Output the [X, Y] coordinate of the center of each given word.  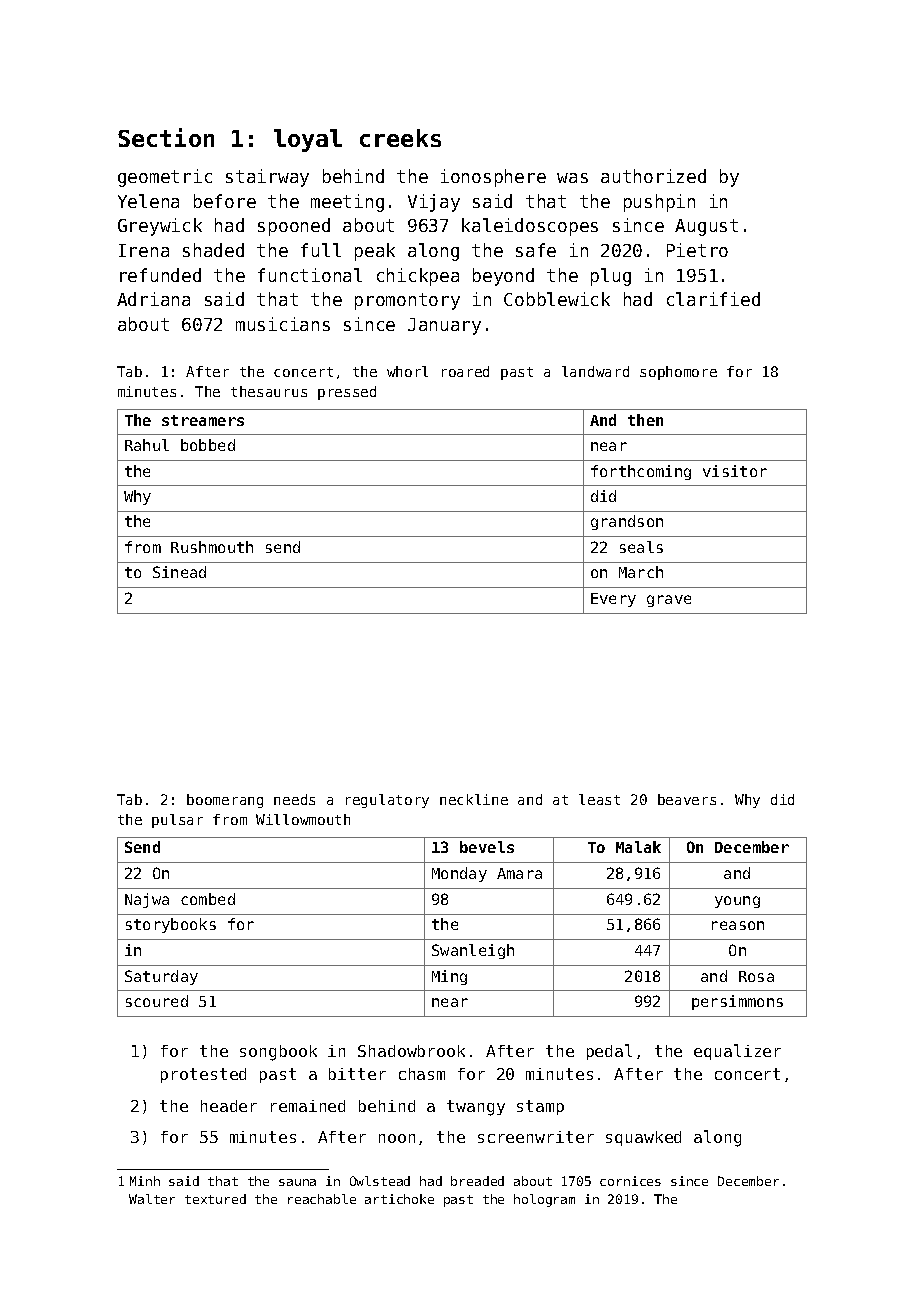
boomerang [225, 801]
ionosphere [493, 178]
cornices [630, 1181]
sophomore [678, 373]
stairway [267, 178]
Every [613, 600]
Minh [145, 1181]
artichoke [399, 1199]
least [599, 799]
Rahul [147, 445]
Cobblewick [557, 299]
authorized [653, 176]
